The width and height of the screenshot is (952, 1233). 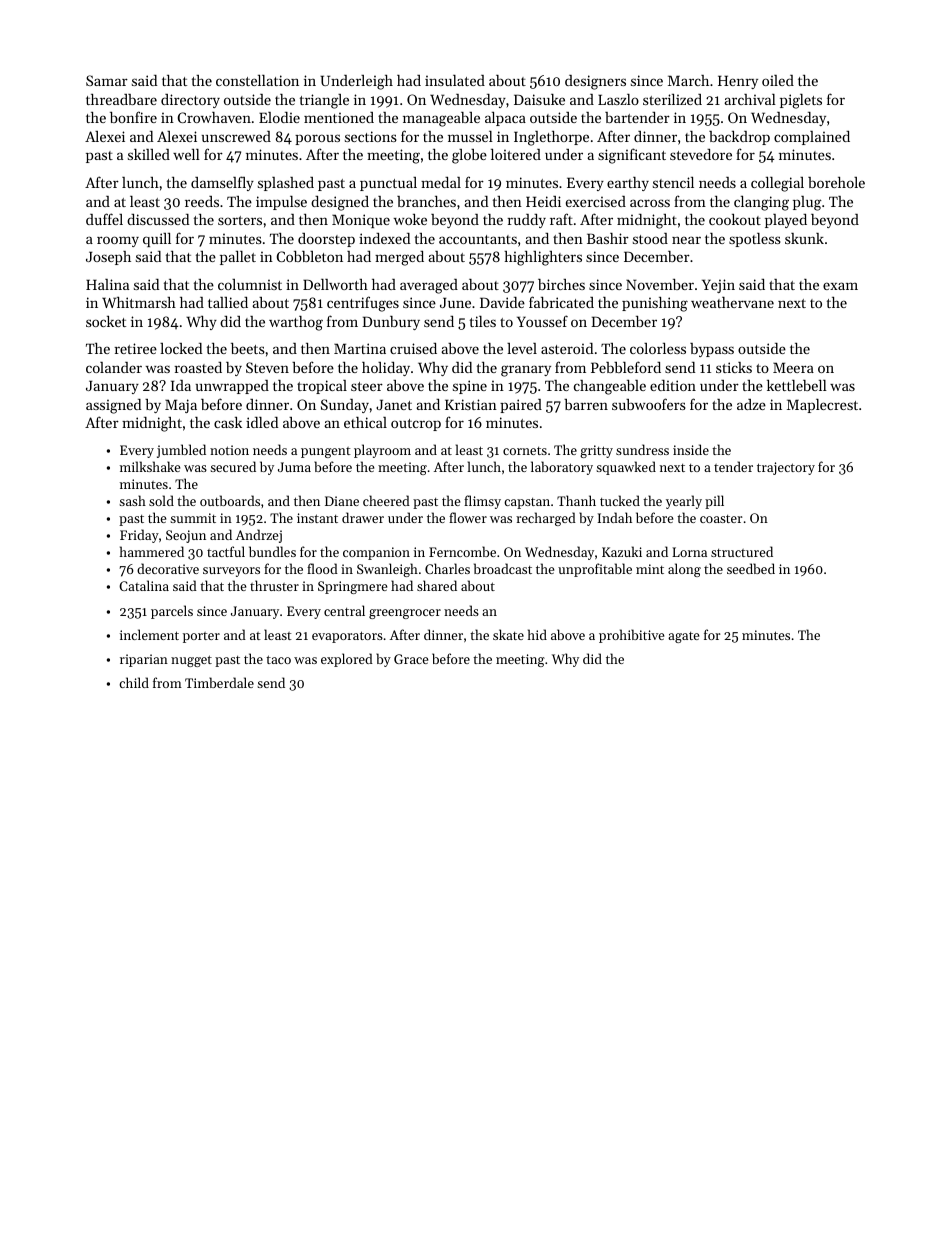 What do you see at coordinates (683, 637) in the screenshot?
I see `agate` at bounding box center [683, 637].
